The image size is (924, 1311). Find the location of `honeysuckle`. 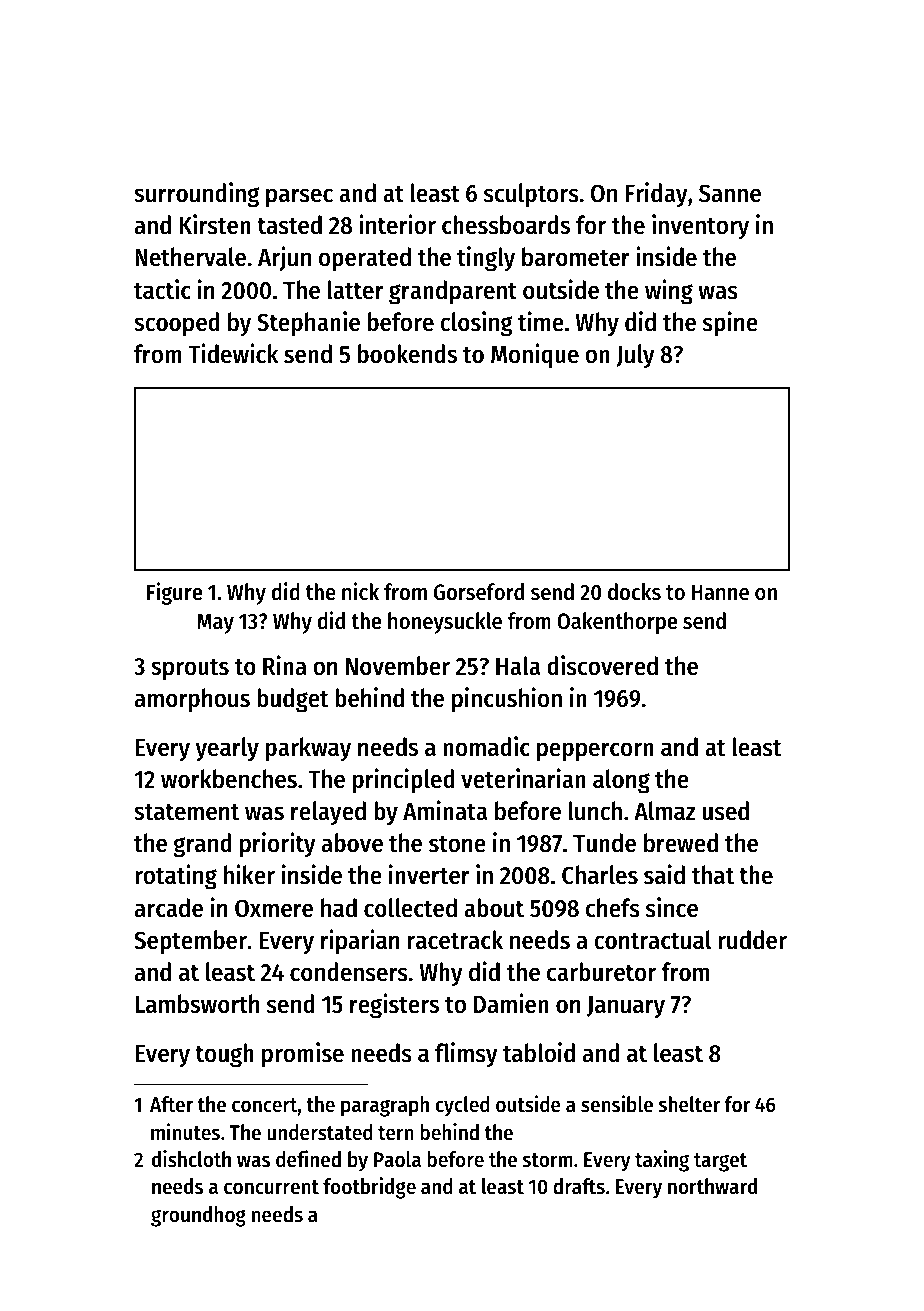

honeysuckle is located at coordinates (445, 623).
